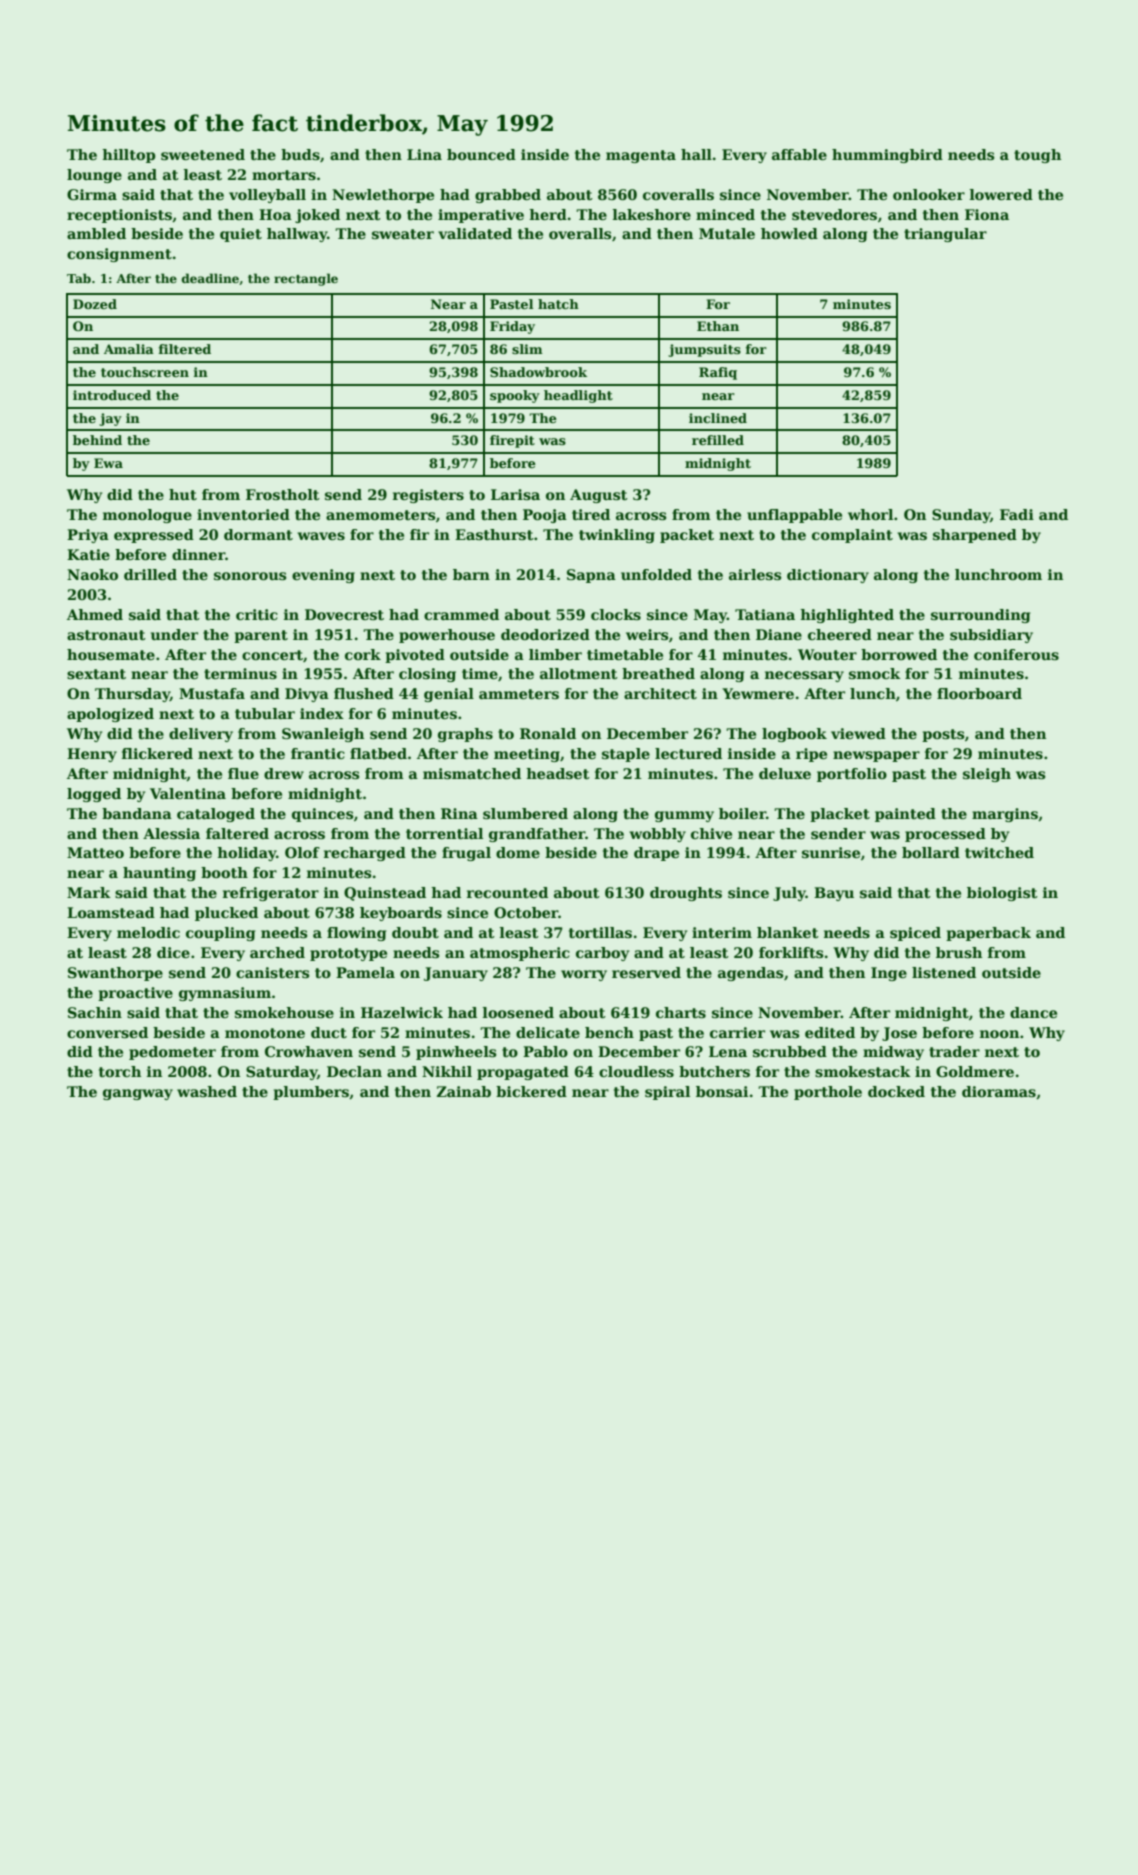 The height and width of the document is (1875, 1138). I want to click on inclined, so click(718, 418).
